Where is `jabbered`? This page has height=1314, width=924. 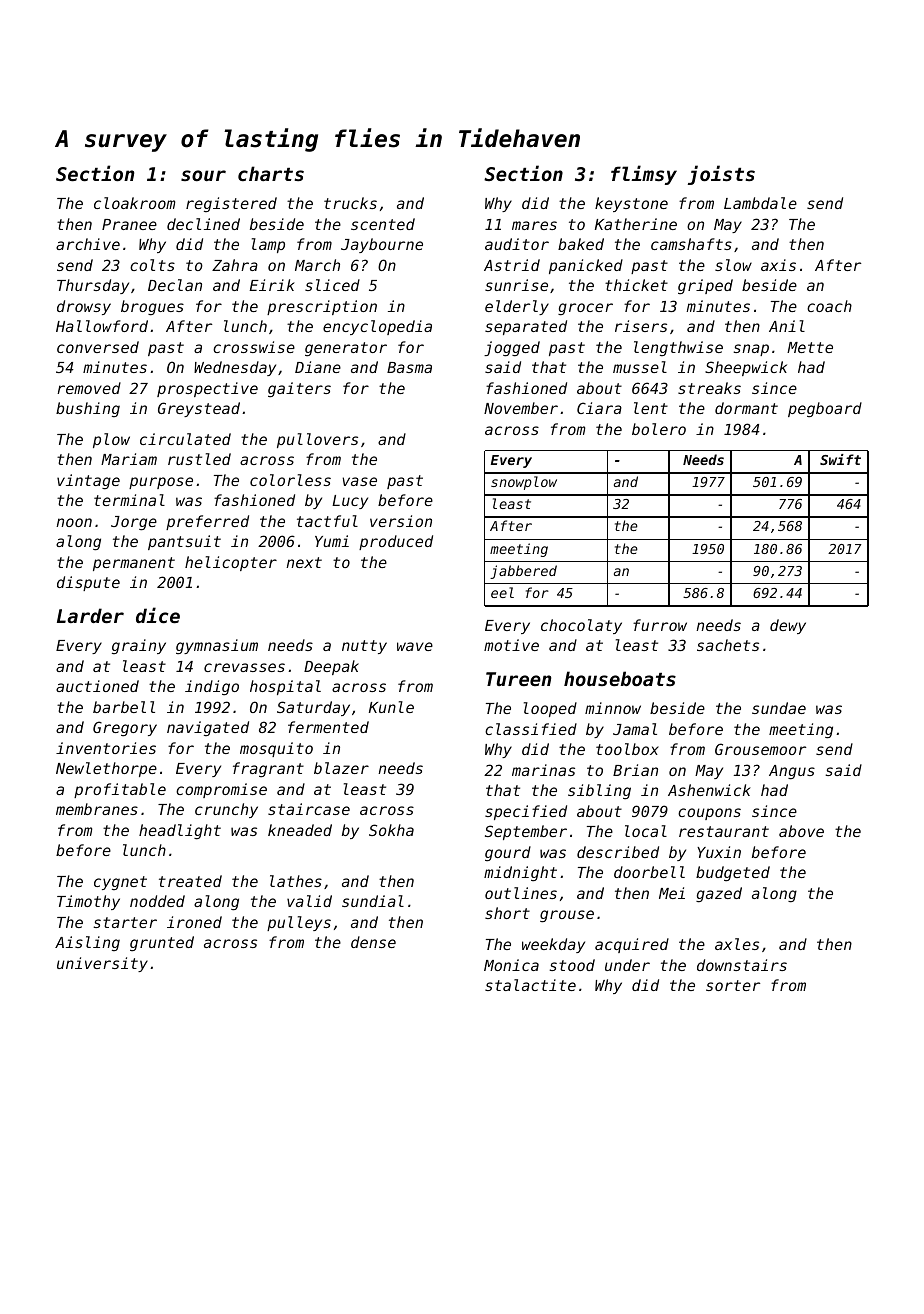 jabbered is located at coordinates (523, 572).
